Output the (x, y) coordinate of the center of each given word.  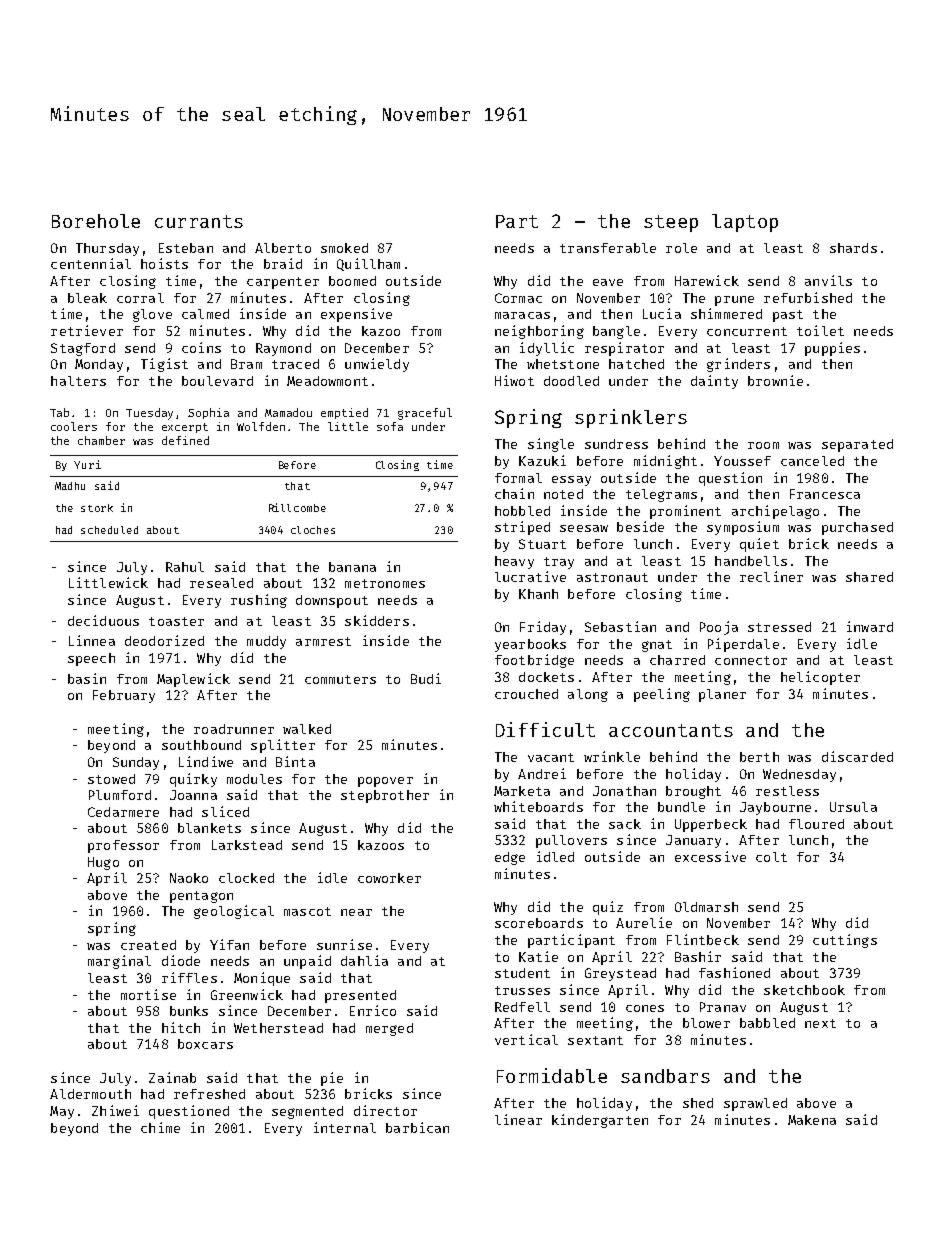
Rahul (185, 567)
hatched (636, 364)
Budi (426, 678)
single (551, 445)
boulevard (217, 381)
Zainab (172, 1077)
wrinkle (612, 756)
